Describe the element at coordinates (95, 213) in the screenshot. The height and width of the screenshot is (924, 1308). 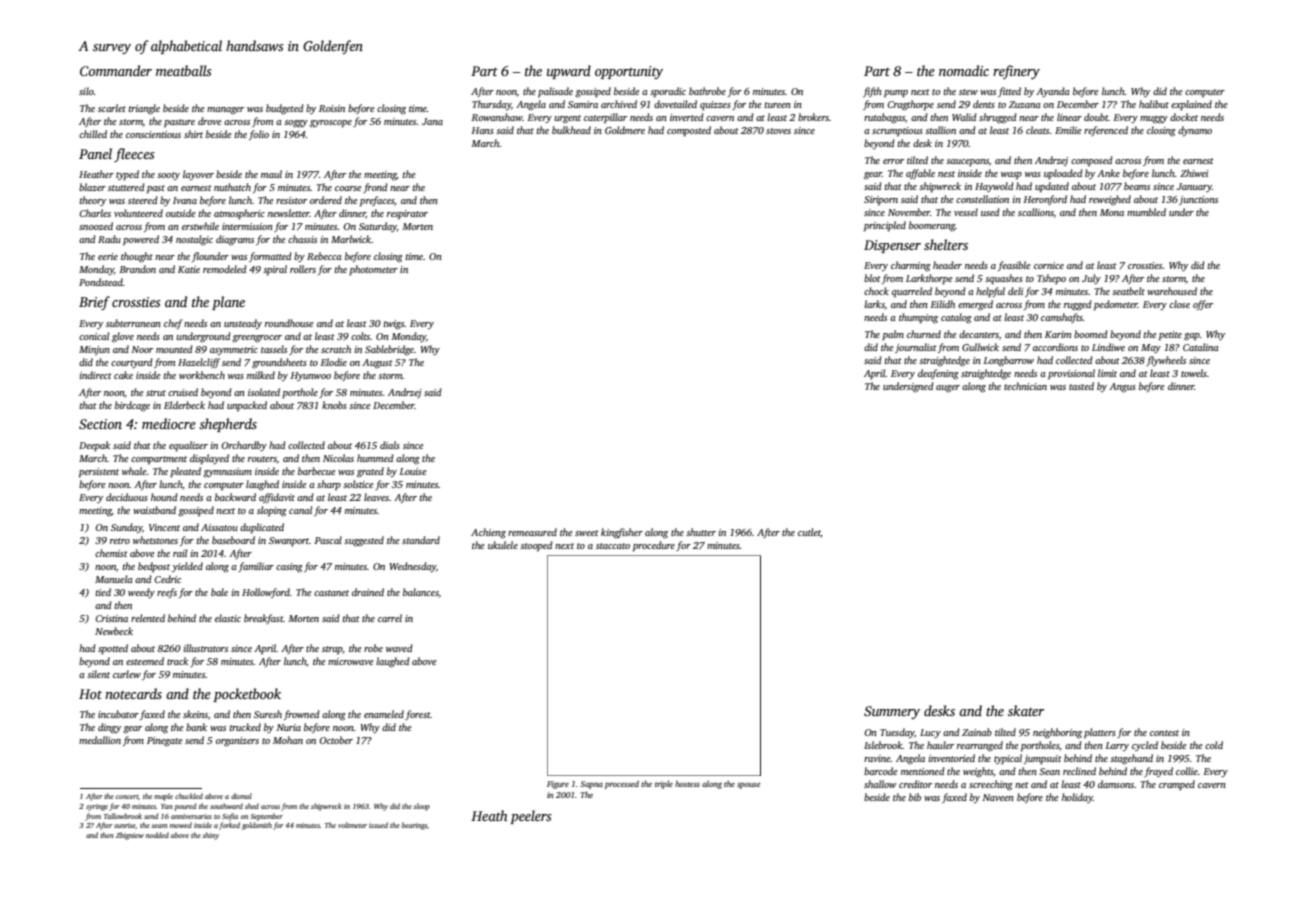
I see `Charles` at that location.
